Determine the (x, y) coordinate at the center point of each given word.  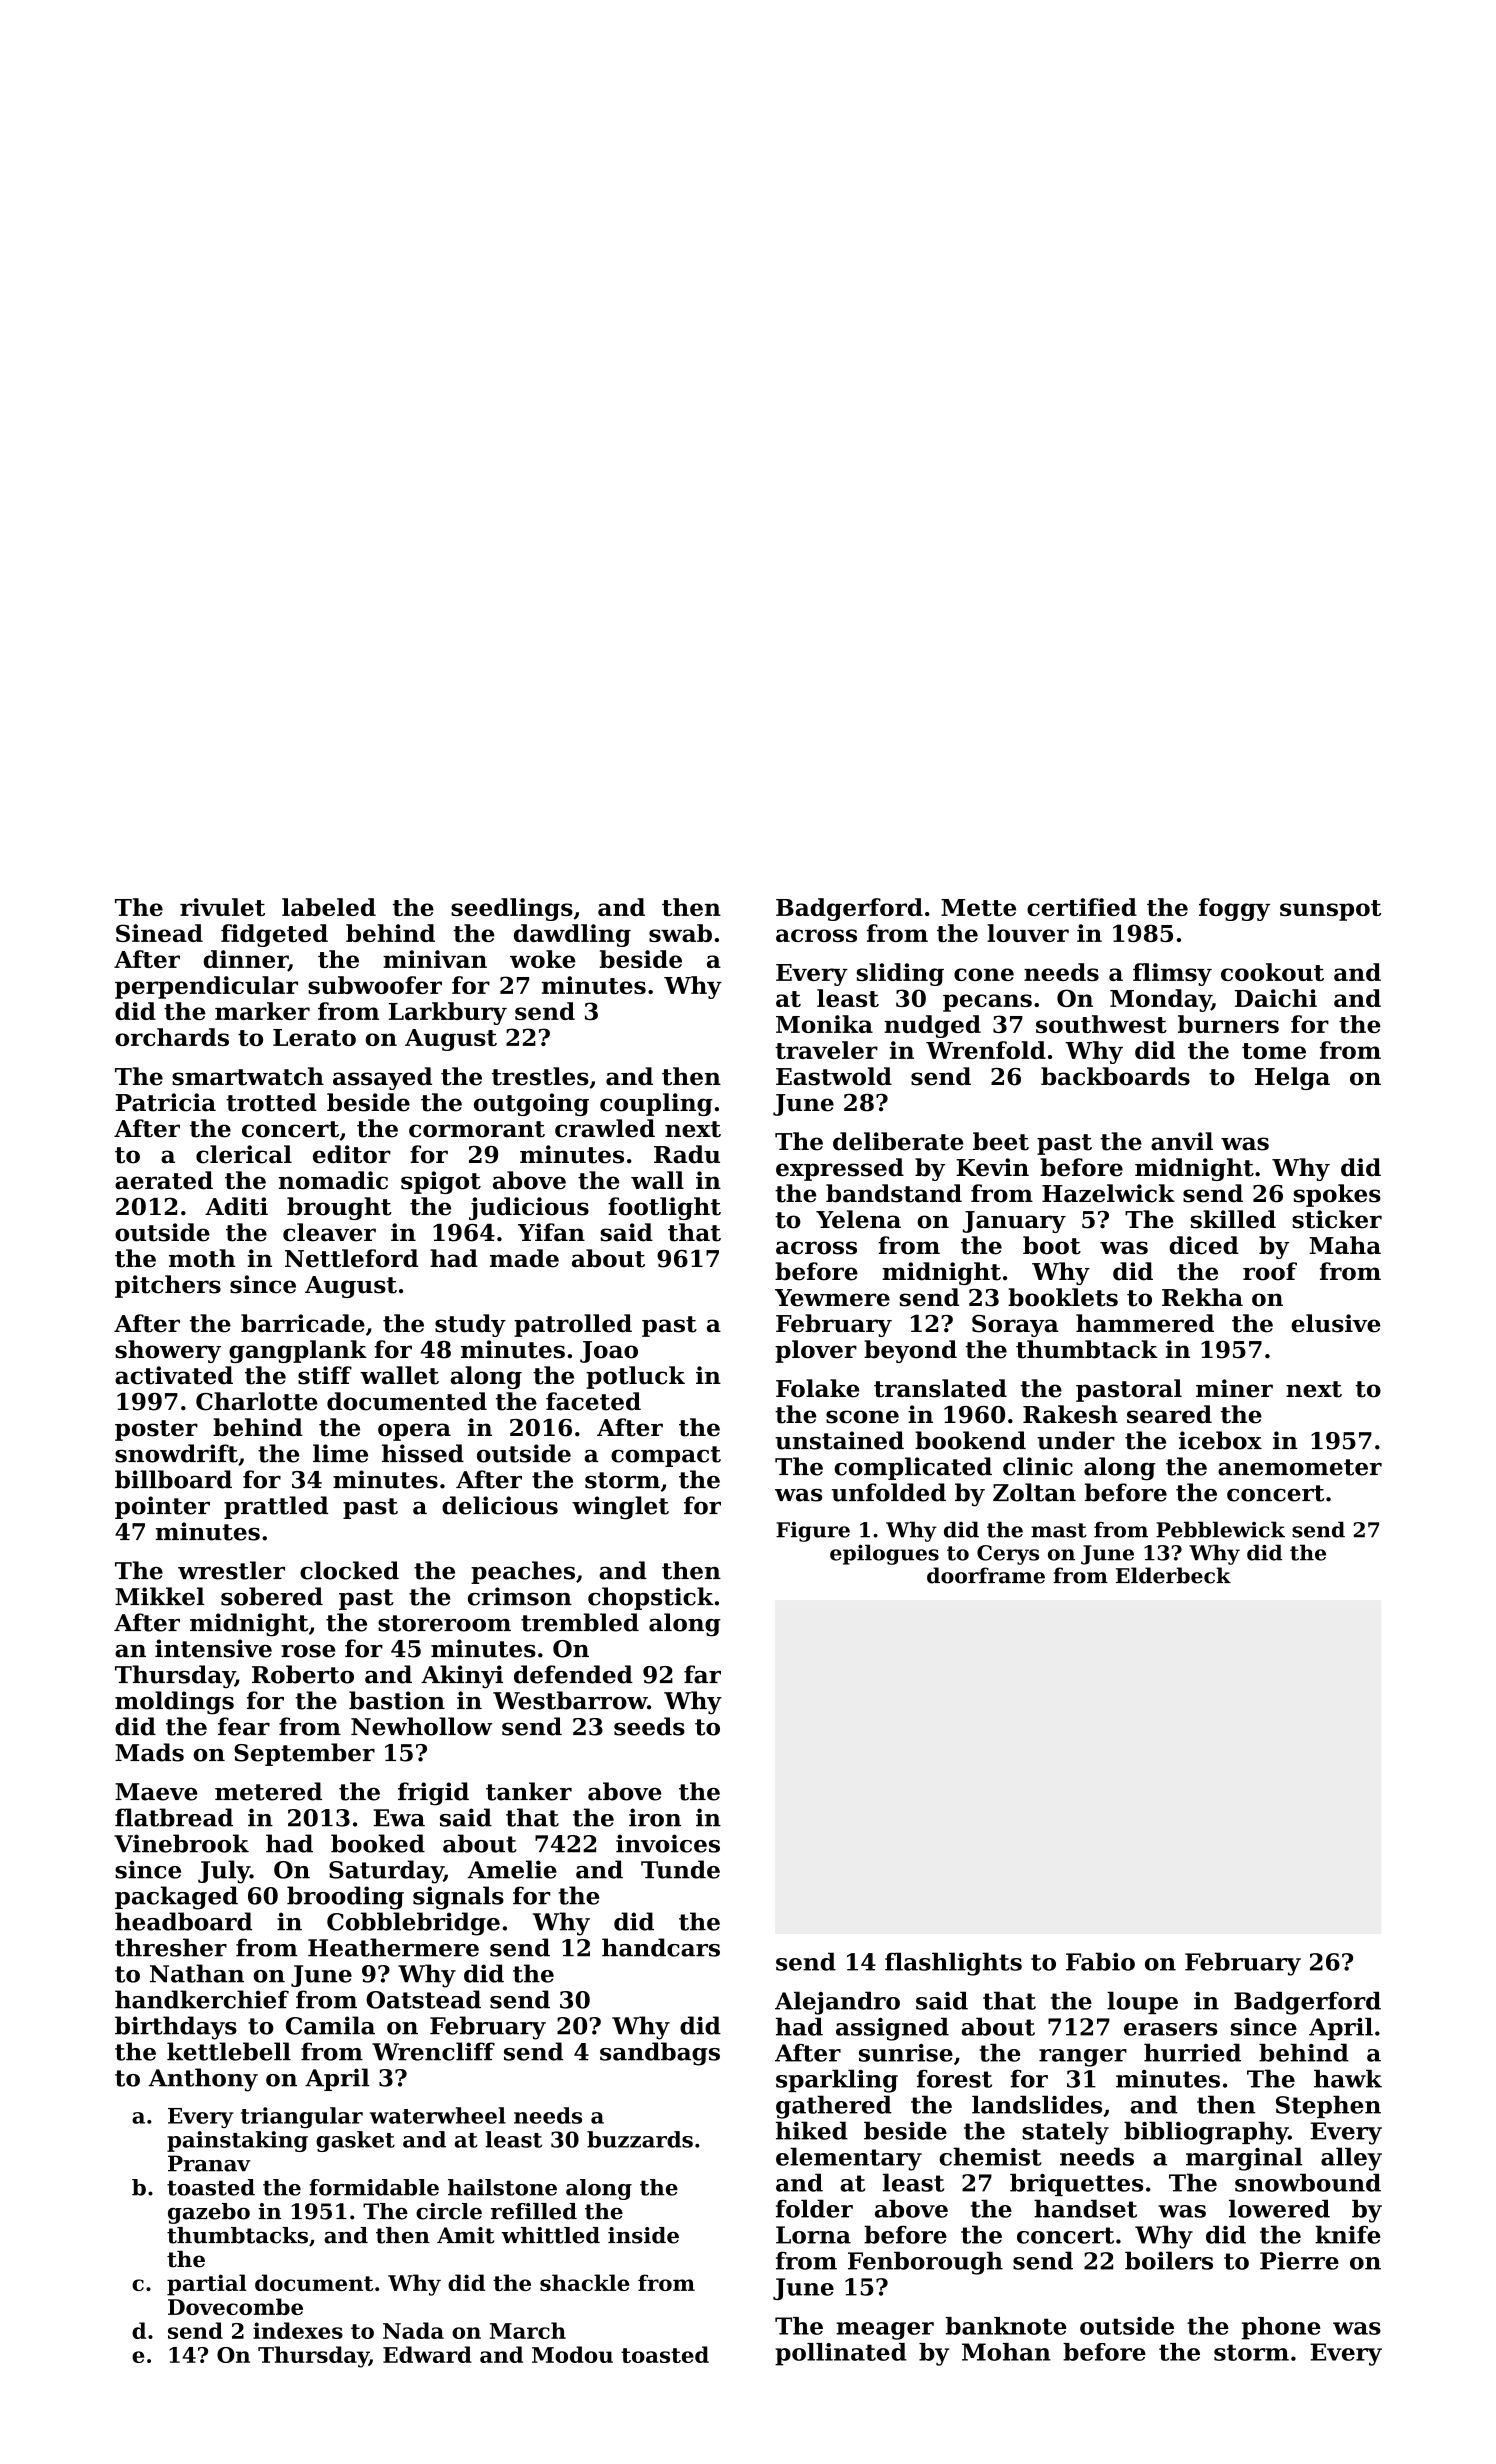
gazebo (209, 2213)
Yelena (858, 1219)
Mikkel (159, 1596)
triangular (302, 2117)
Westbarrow (570, 1700)
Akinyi (462, 1677)
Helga (1292, 1078)
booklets (1063, 1297)
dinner (245, 960)
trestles (540, 1076)
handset (1085, 2208)
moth (202, 1258)
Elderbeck (1173, 1575)
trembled (580, 1622)
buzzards (640, 2139)
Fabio (1100, 1961)
